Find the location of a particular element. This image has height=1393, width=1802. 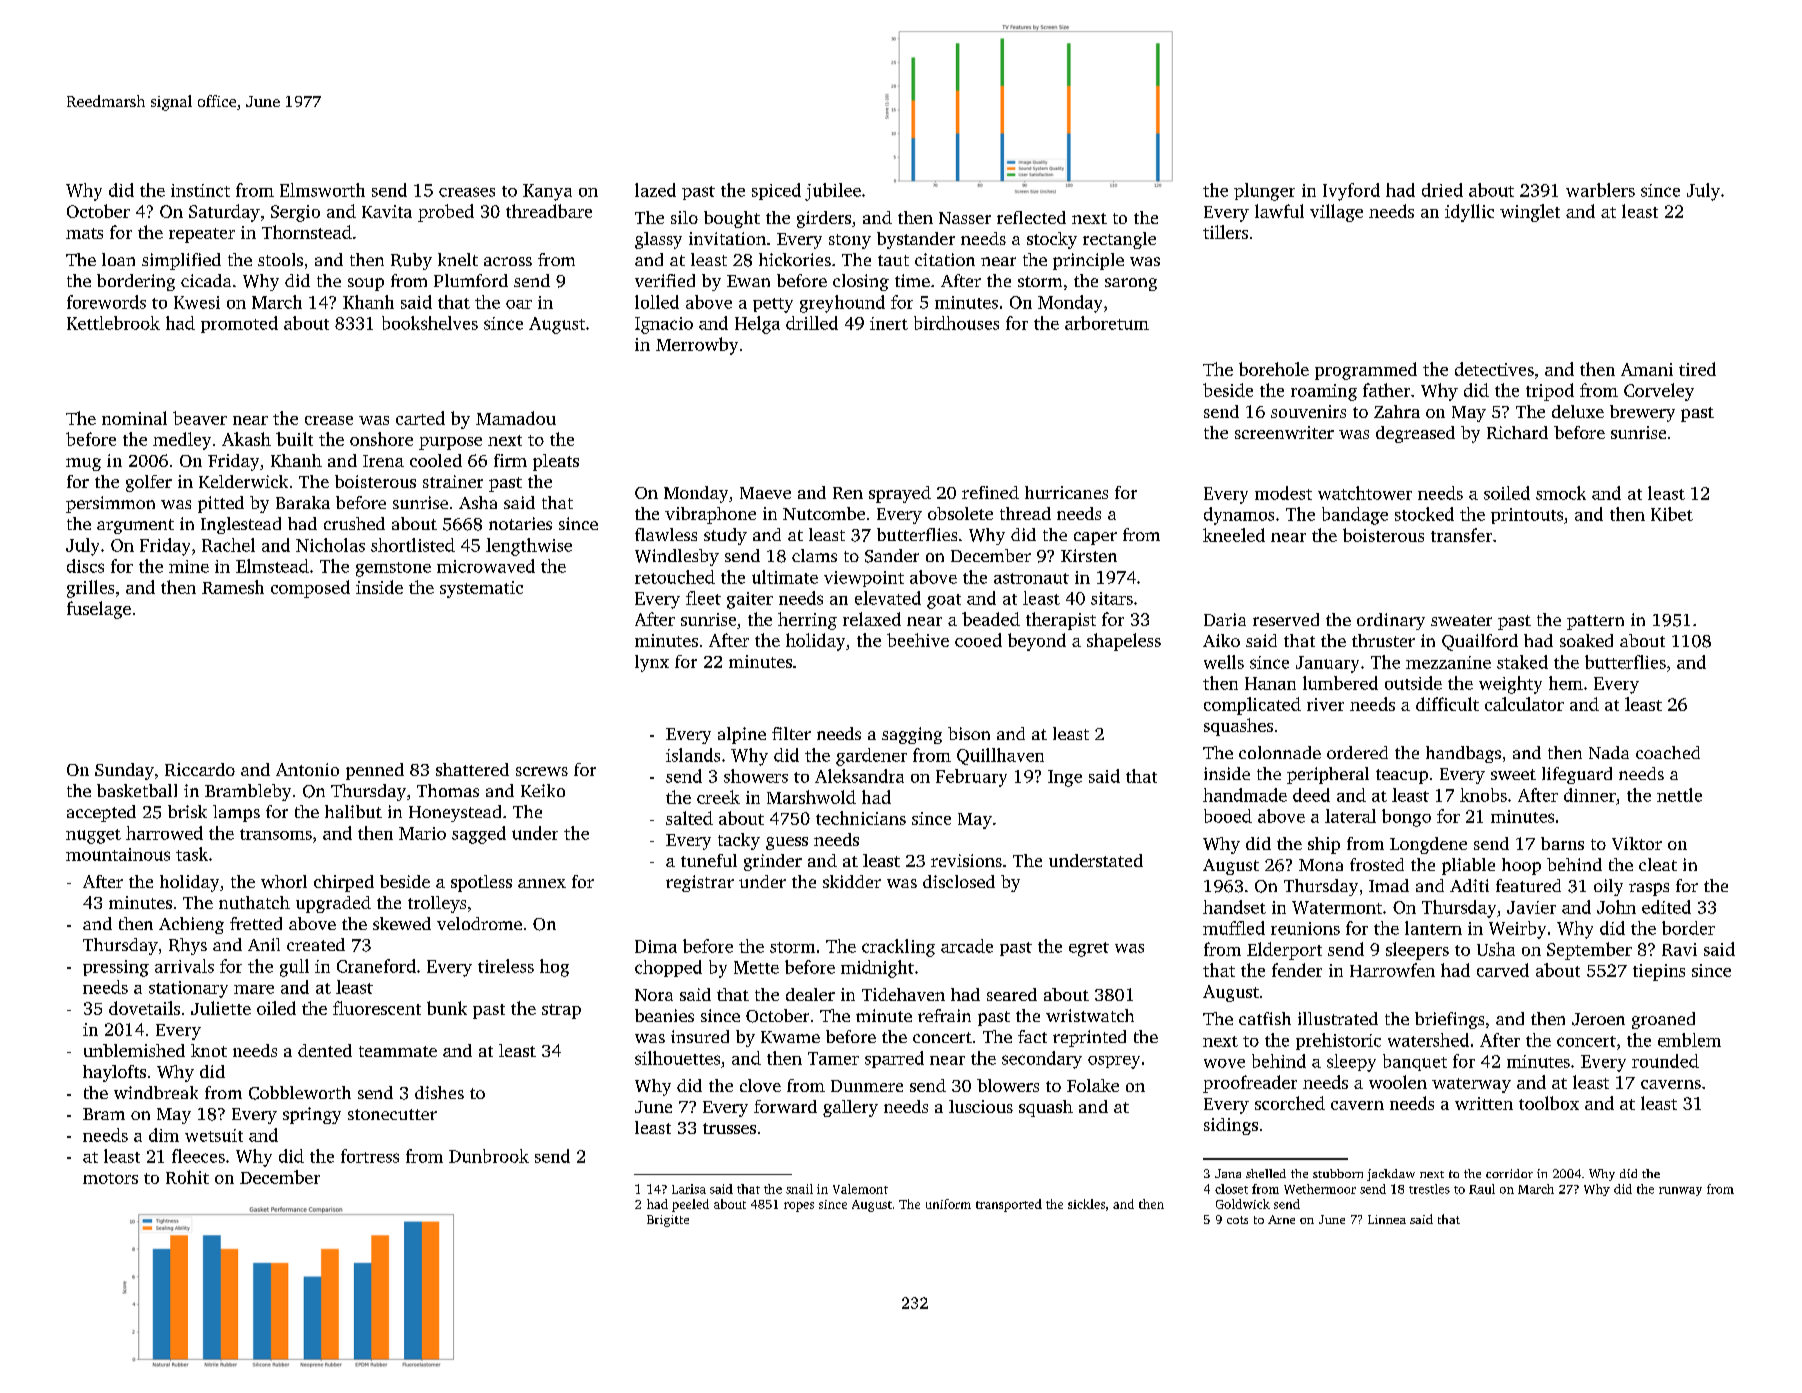

instinct is located at coordinates (200, 190).
